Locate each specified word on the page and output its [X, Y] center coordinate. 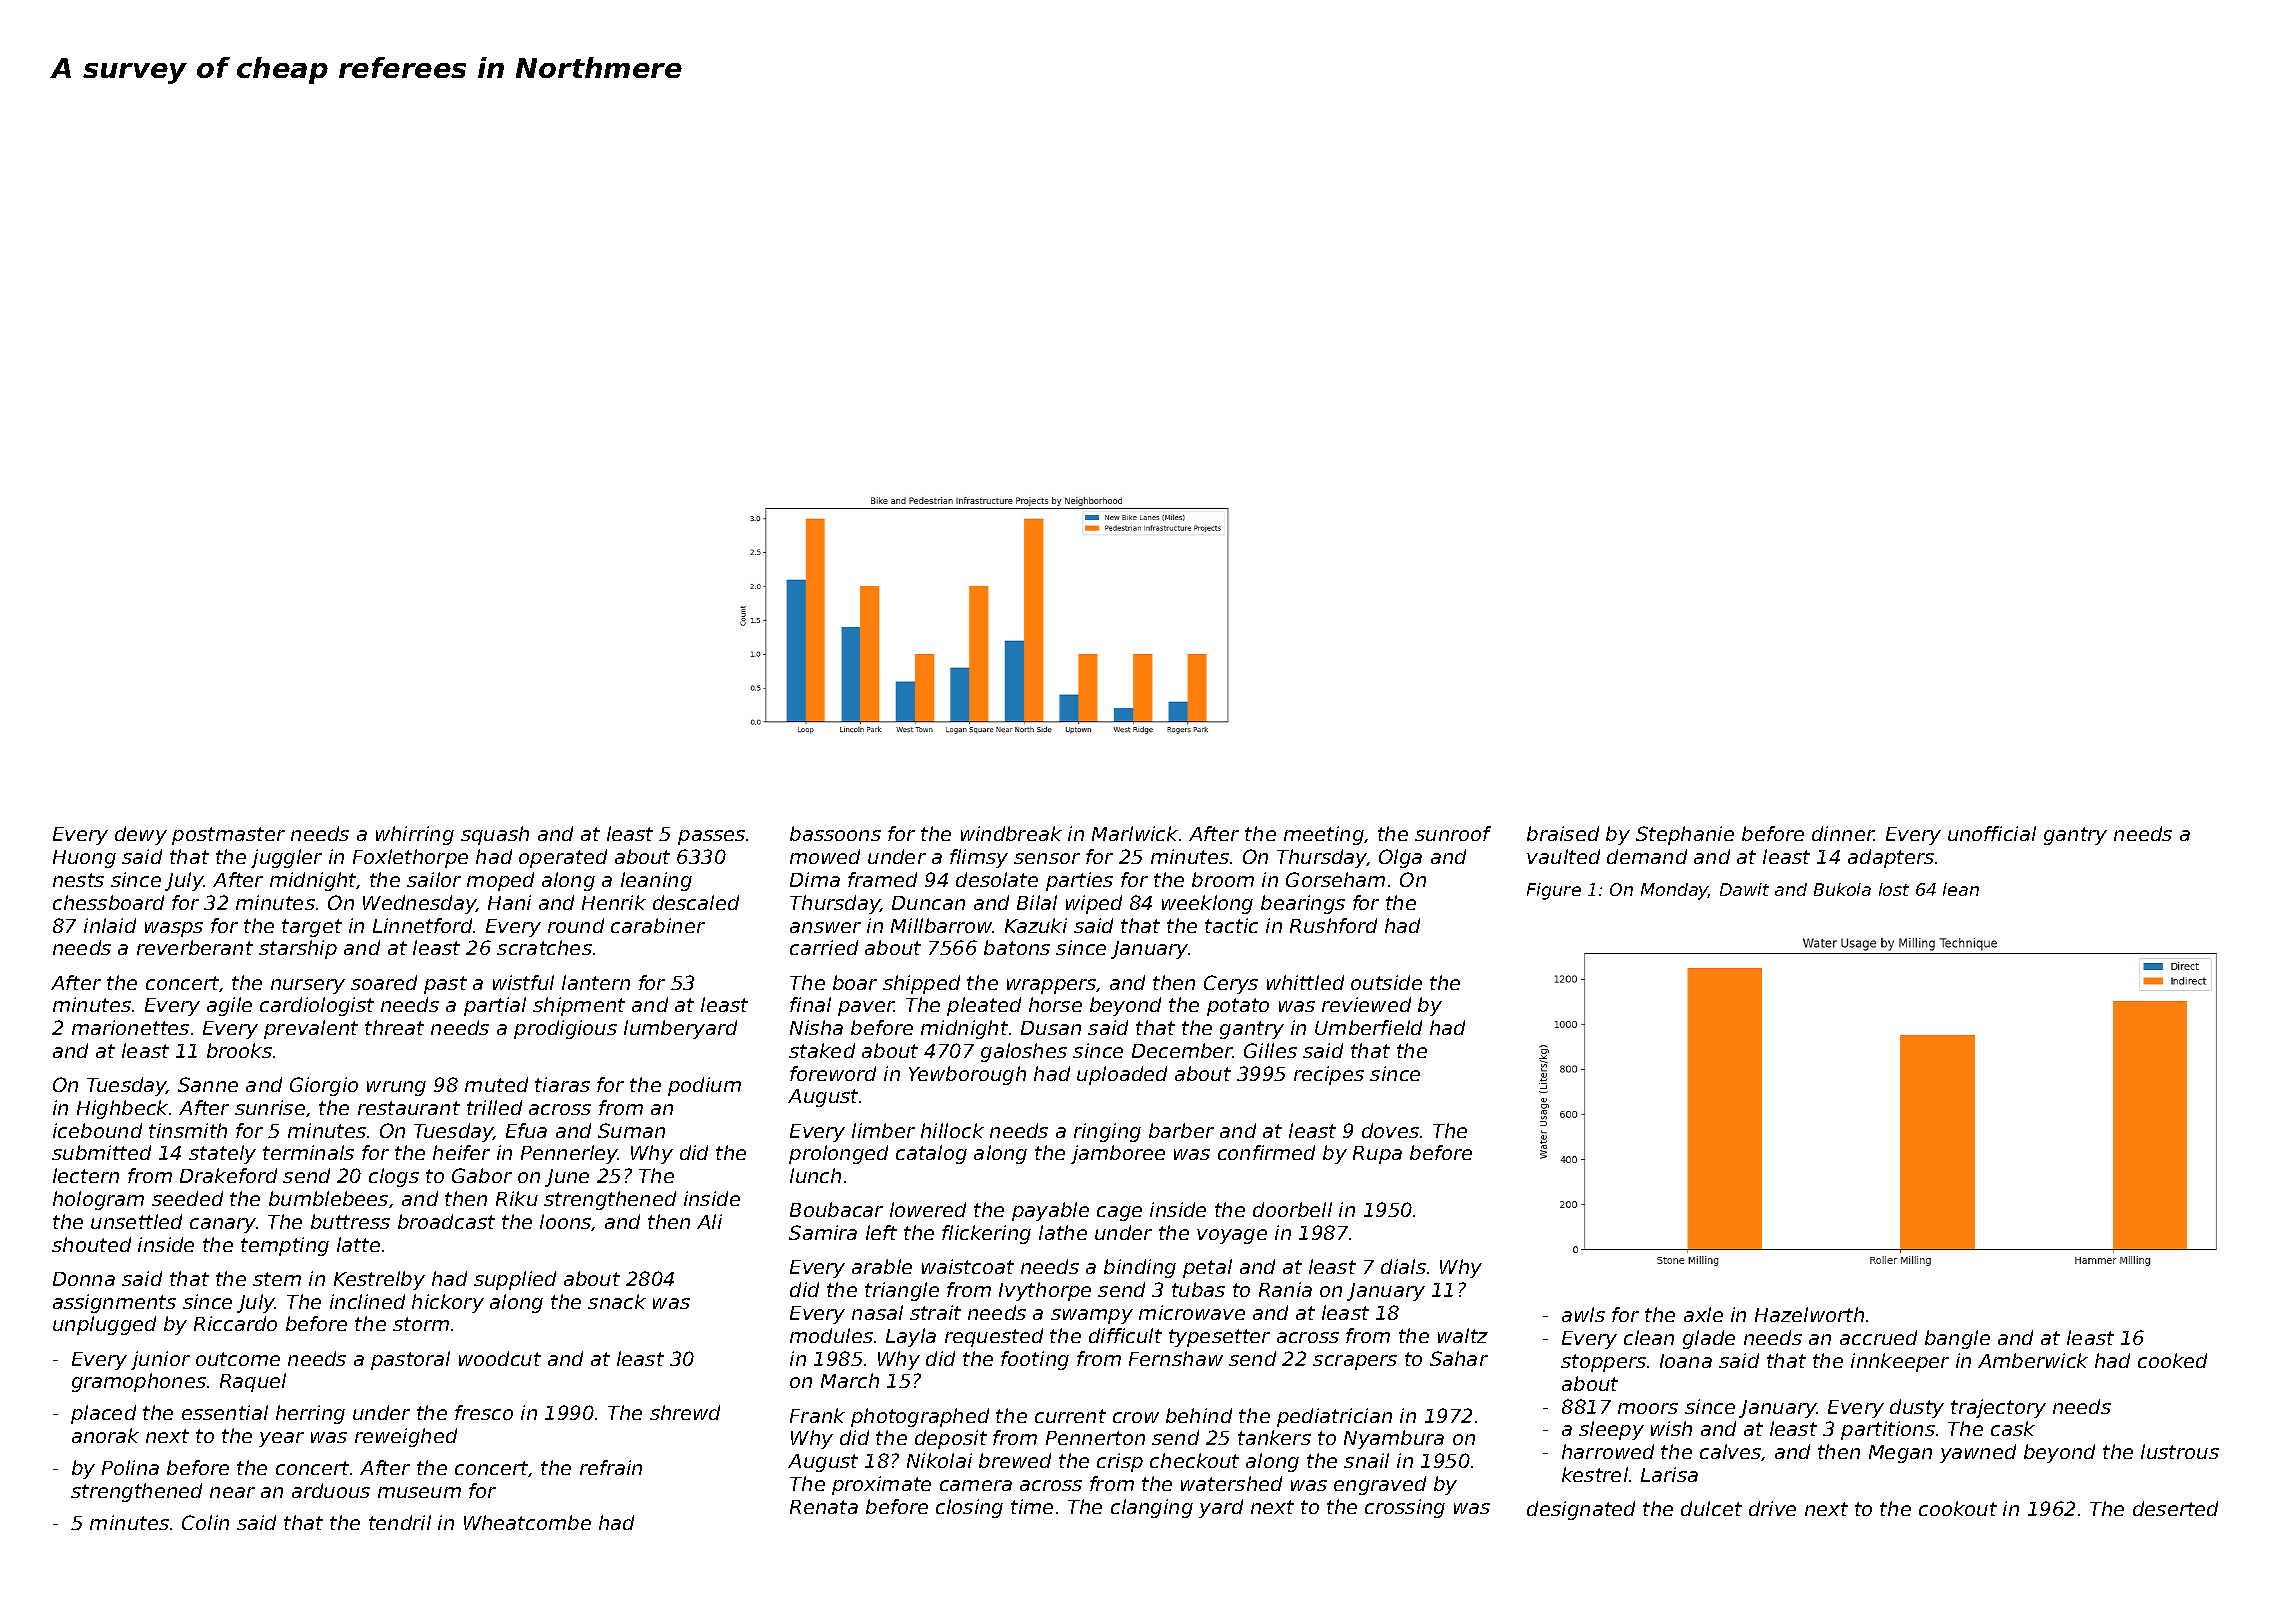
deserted [2175, 1508]
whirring [415, 835]
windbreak [1011, 833]
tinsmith [188, 1130]
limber [883, 1130]
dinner [1843, 833]
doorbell [1292, 1209]
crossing [1405, 1508]
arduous [331, 1490]
